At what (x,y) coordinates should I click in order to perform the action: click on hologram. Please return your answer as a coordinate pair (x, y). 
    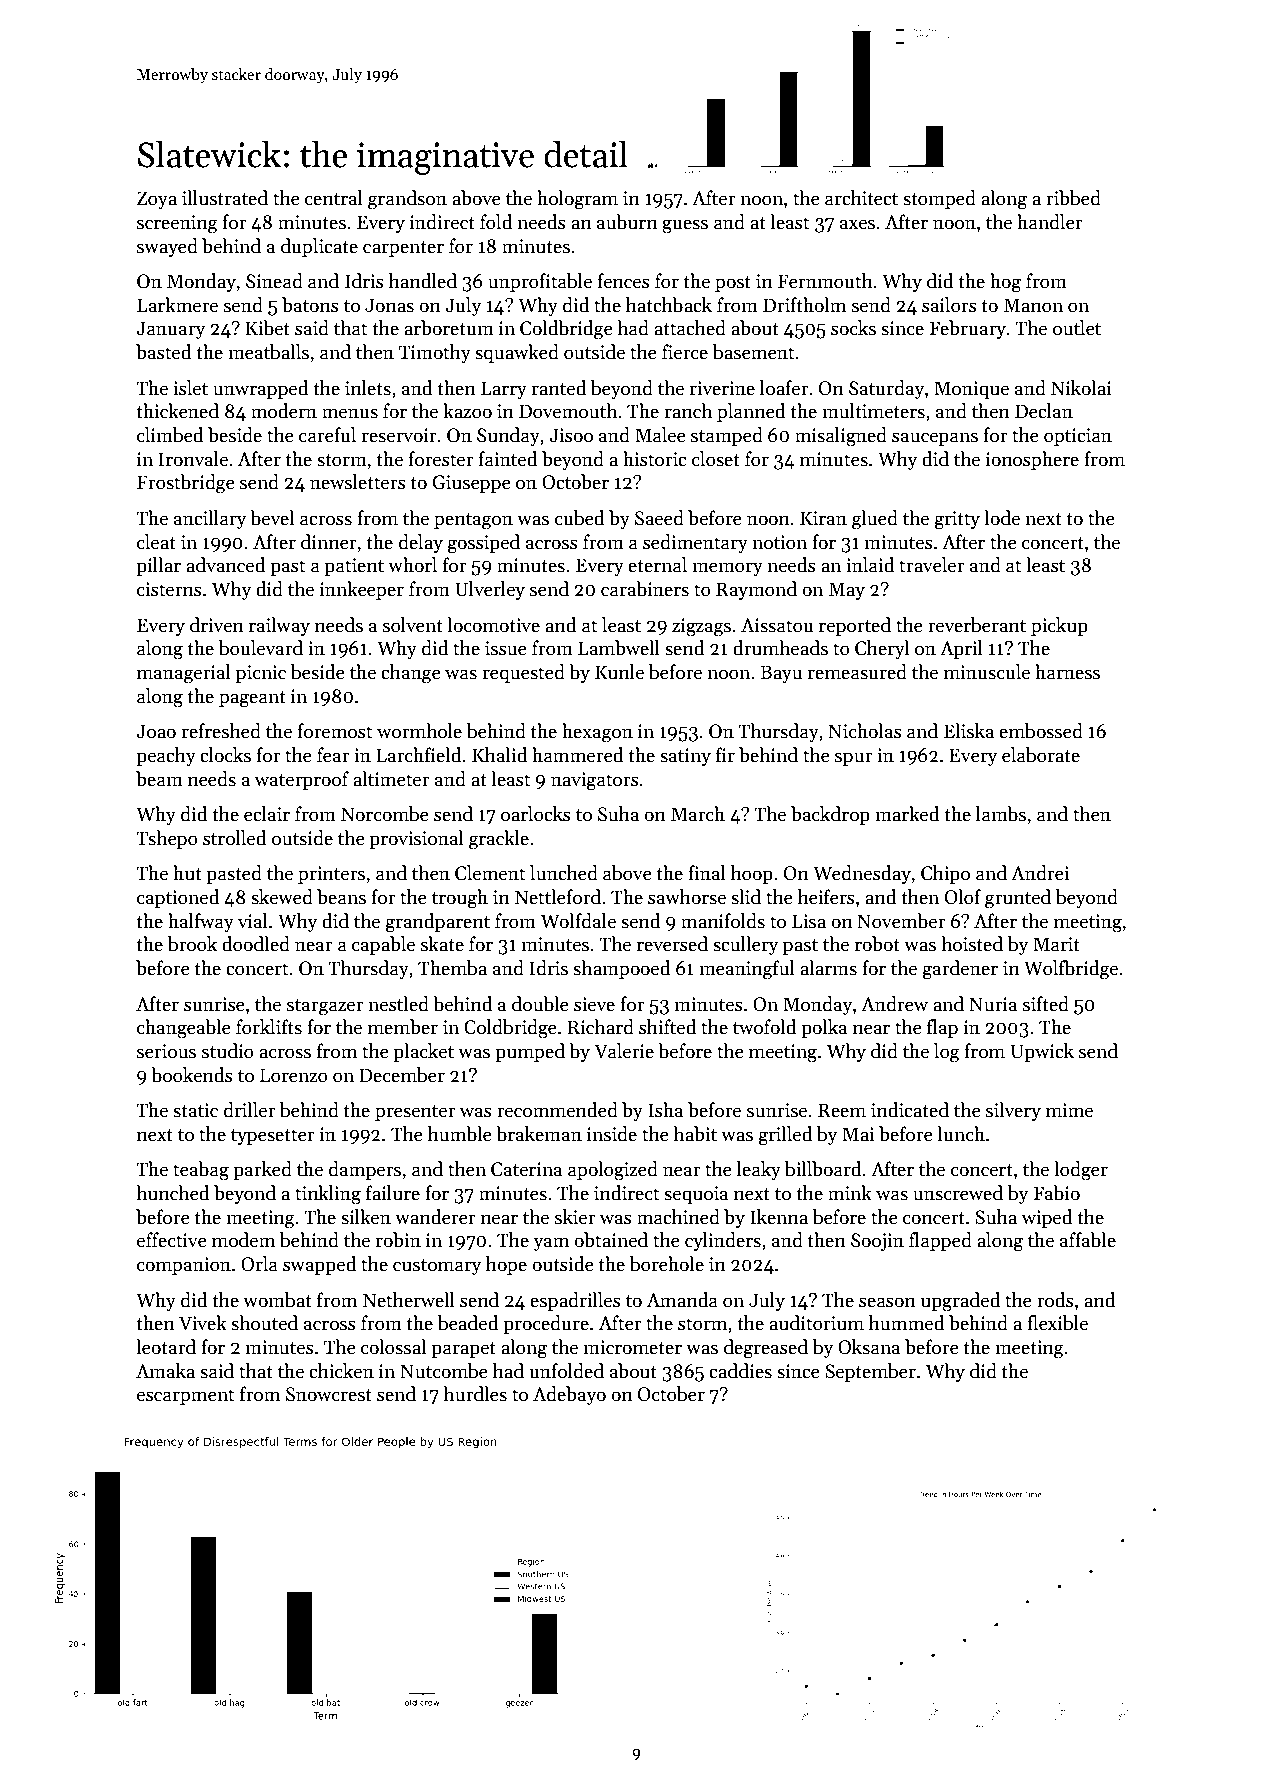
    Looking at the image, I should click on (577, 200).
